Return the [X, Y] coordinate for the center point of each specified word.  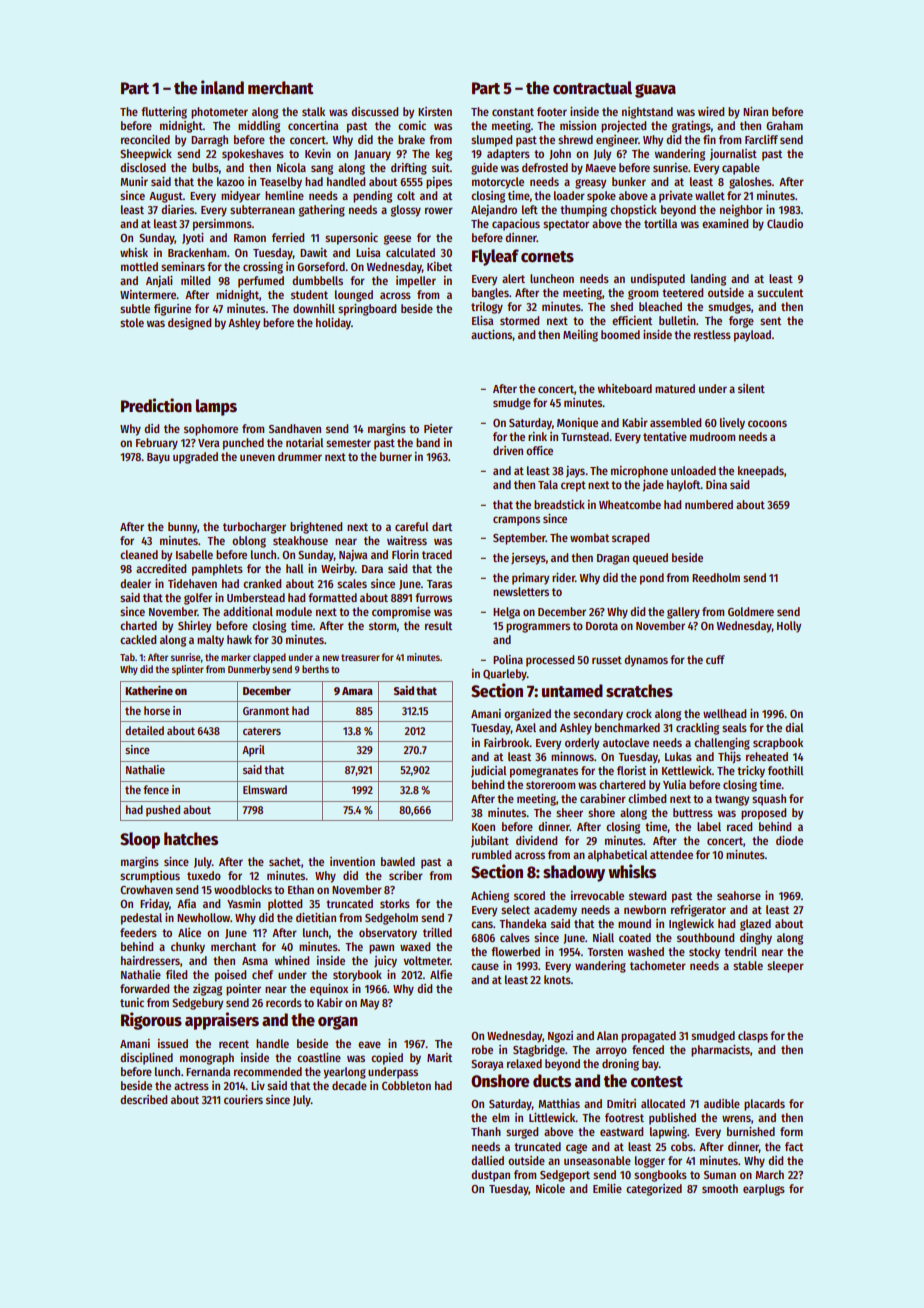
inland [222, 87]
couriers [243, 1099]
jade [653, 486]
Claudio [785, 223]
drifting [409, 169]
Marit [439, 1057]
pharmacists [720, 1051]
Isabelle [194, 554]
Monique [577, 424]
